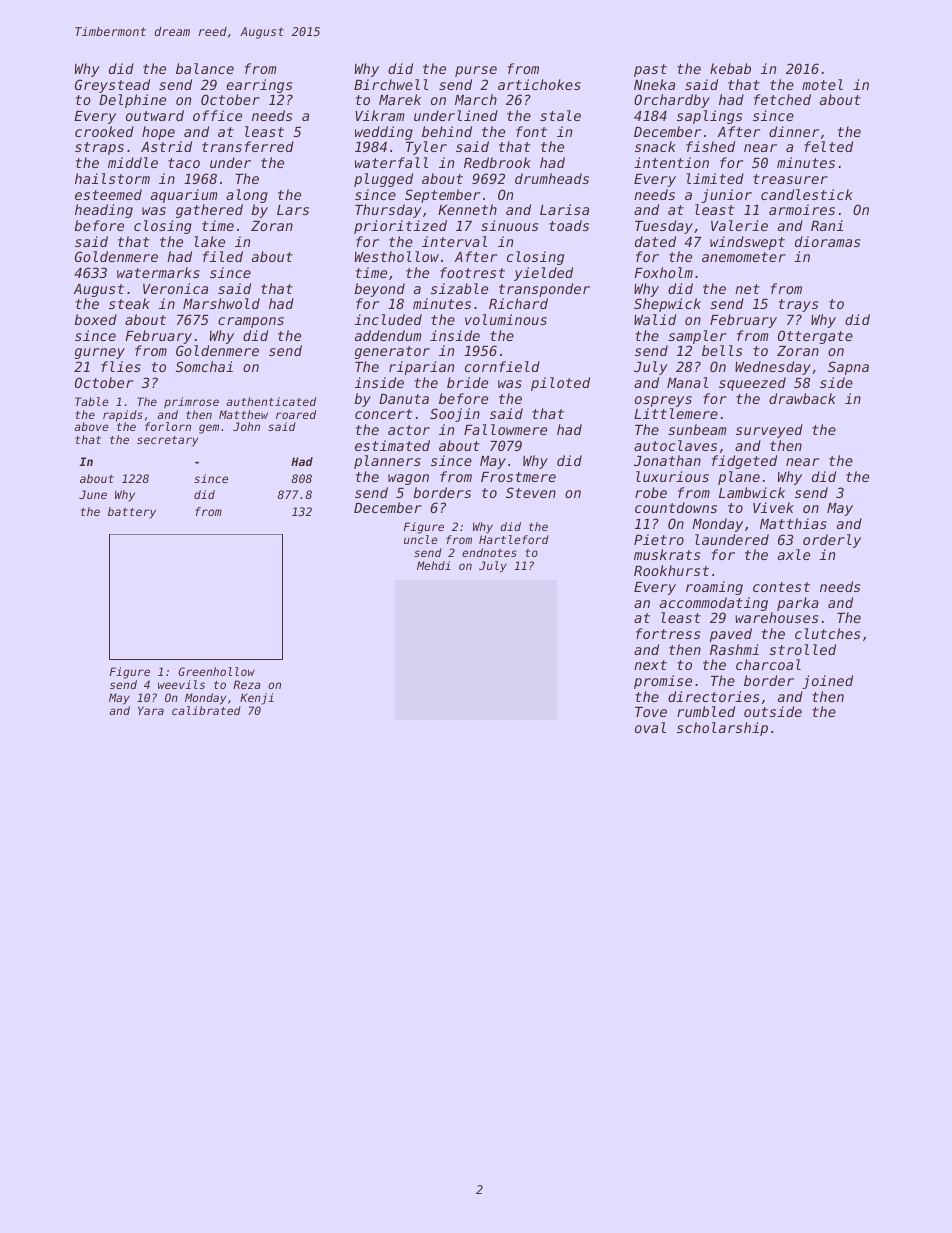 This screenshot has width=952, height=1233. I want to click on wagon, so click(408, 479).
